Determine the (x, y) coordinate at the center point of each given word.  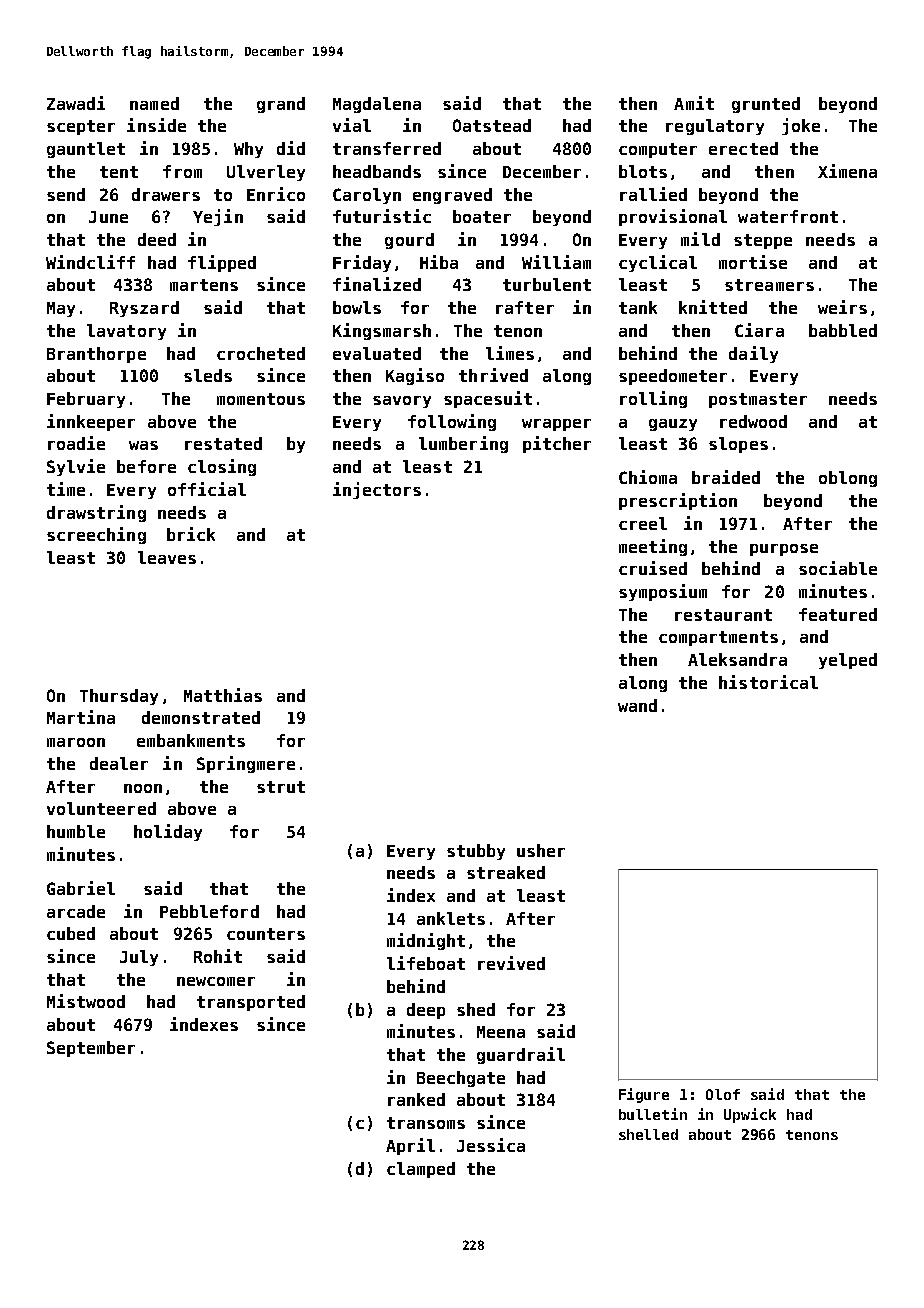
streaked (506, 872)
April (410, 1146)
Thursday (119, 697)
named (154, 103)
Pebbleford (209, 911)
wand (637, 705)
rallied (653, 194)
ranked (416, 1099)
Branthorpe (96, 355)
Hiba (439, 262)
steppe (763, 241)
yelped (848, 661)
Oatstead (492, 125)
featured (838, 614)
